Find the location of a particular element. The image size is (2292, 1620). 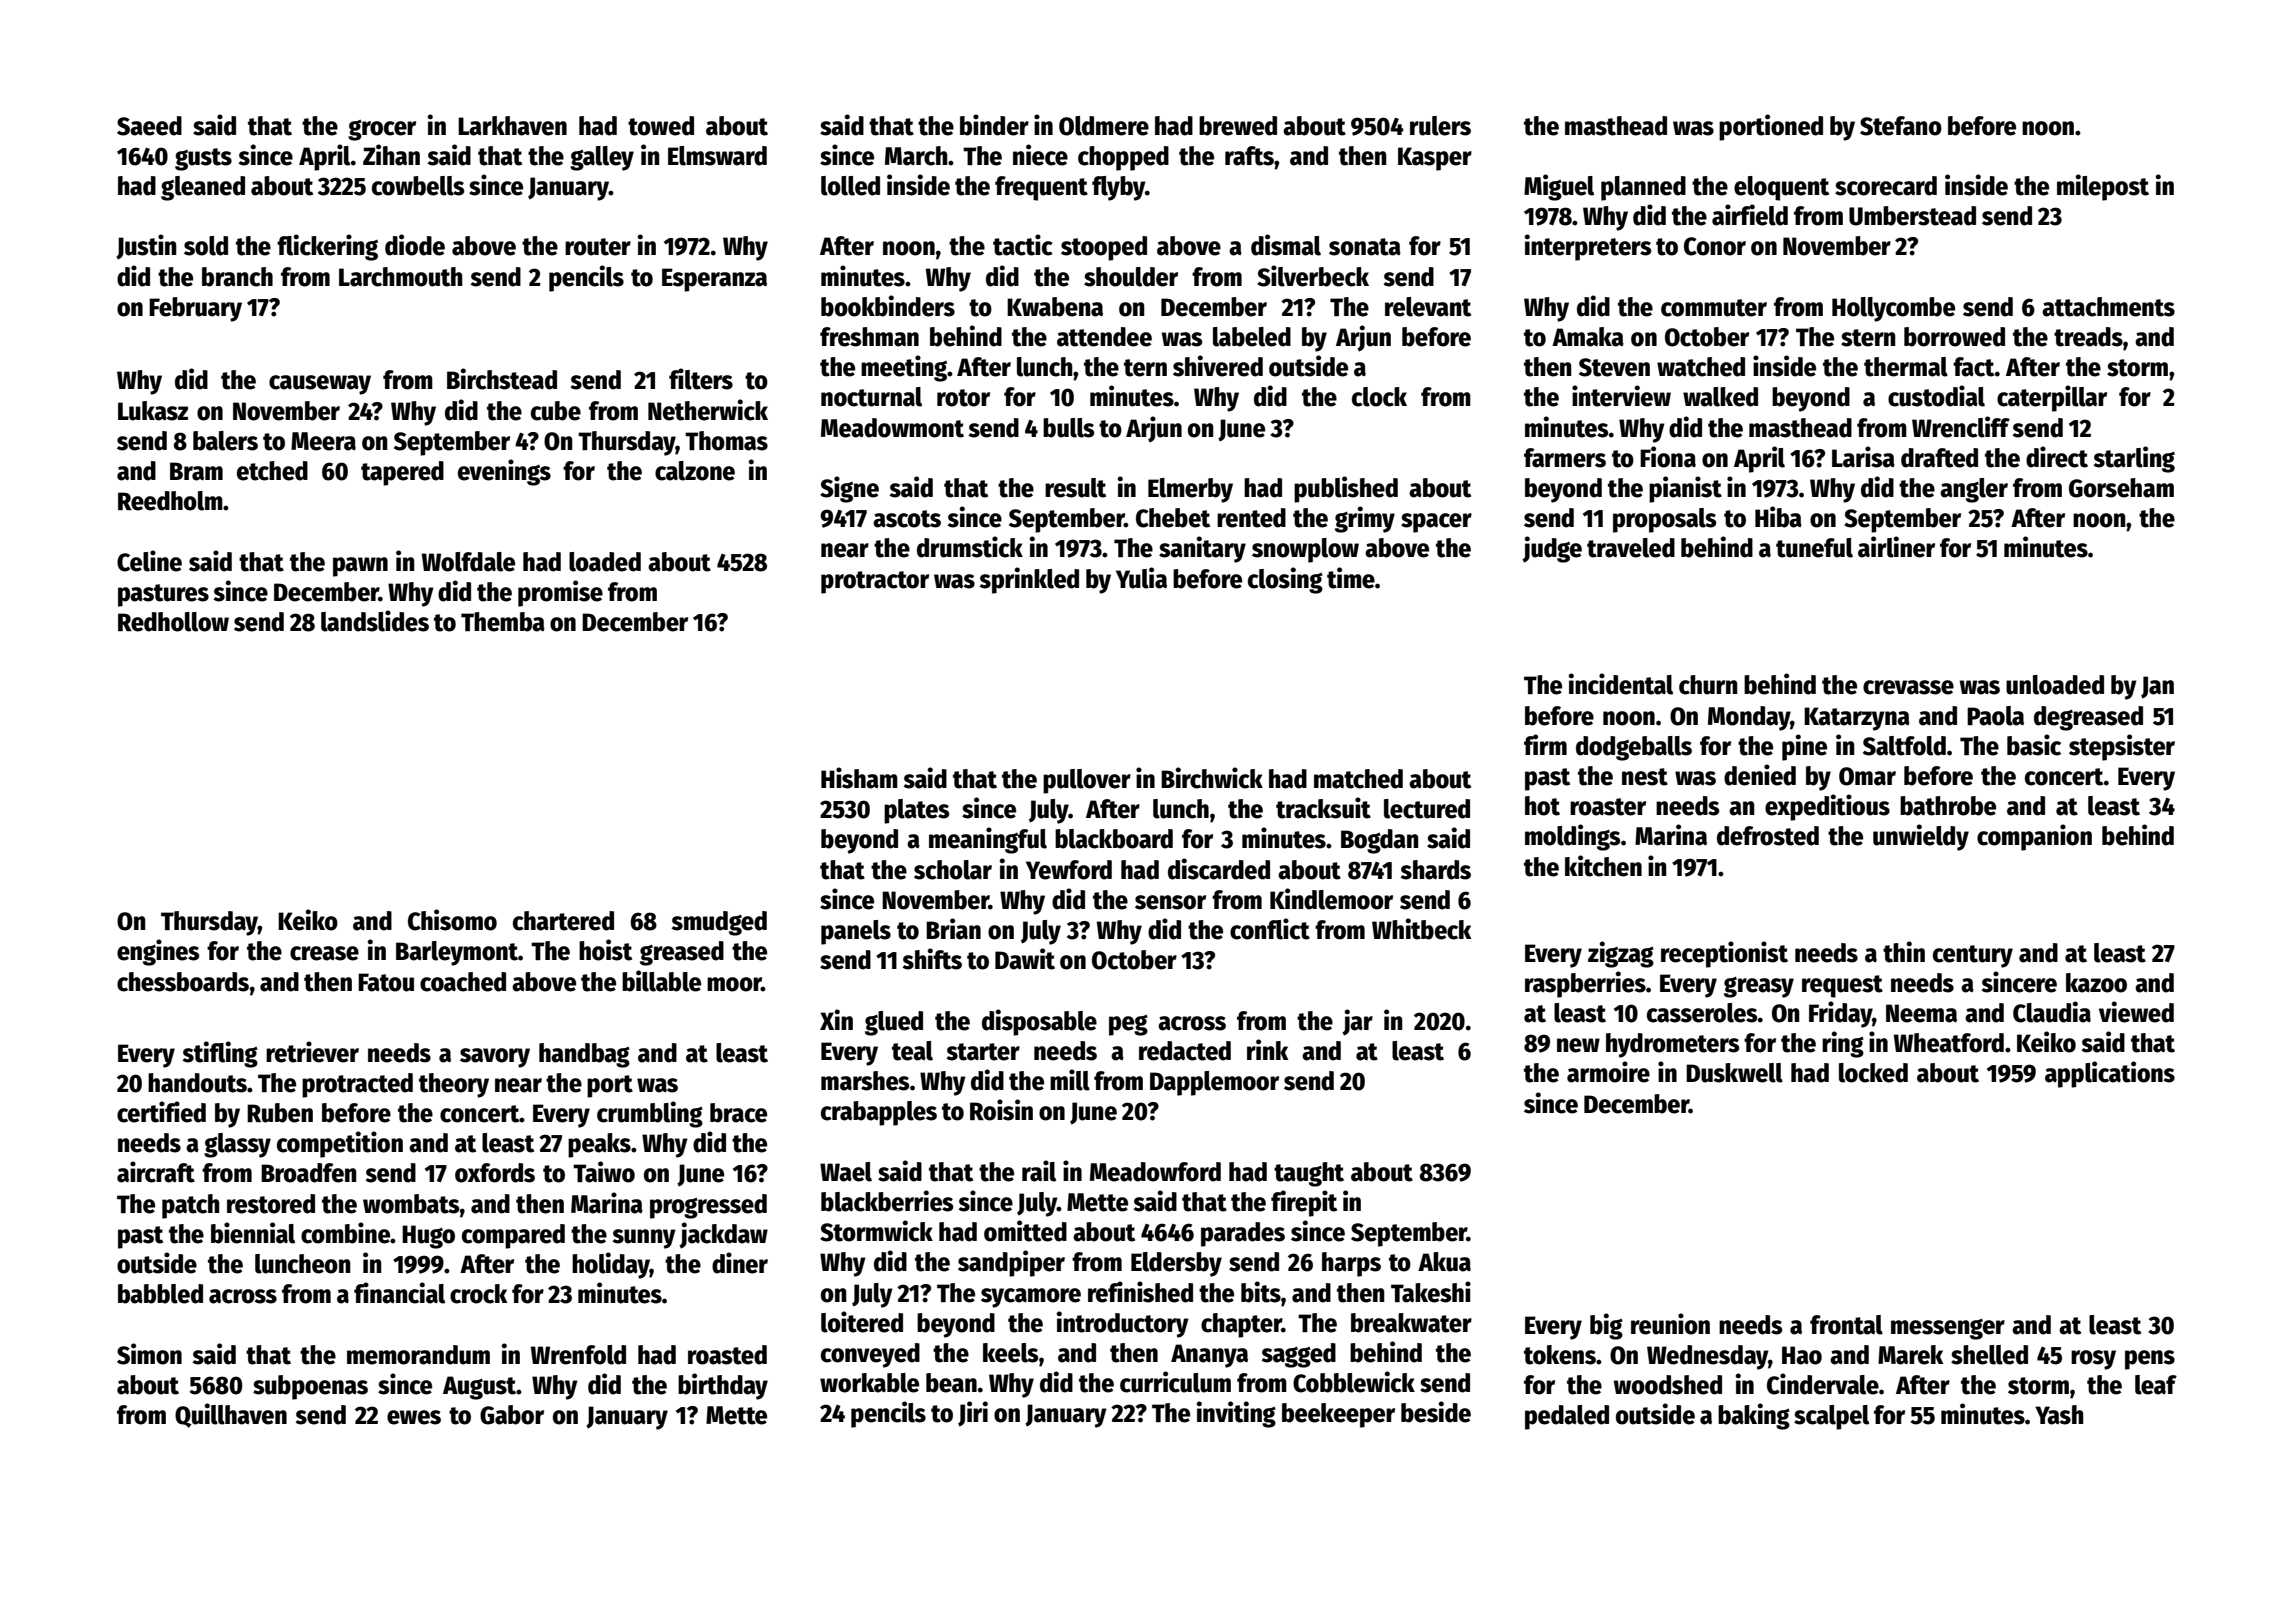

applications is located at coordinates (2110, 1074).
